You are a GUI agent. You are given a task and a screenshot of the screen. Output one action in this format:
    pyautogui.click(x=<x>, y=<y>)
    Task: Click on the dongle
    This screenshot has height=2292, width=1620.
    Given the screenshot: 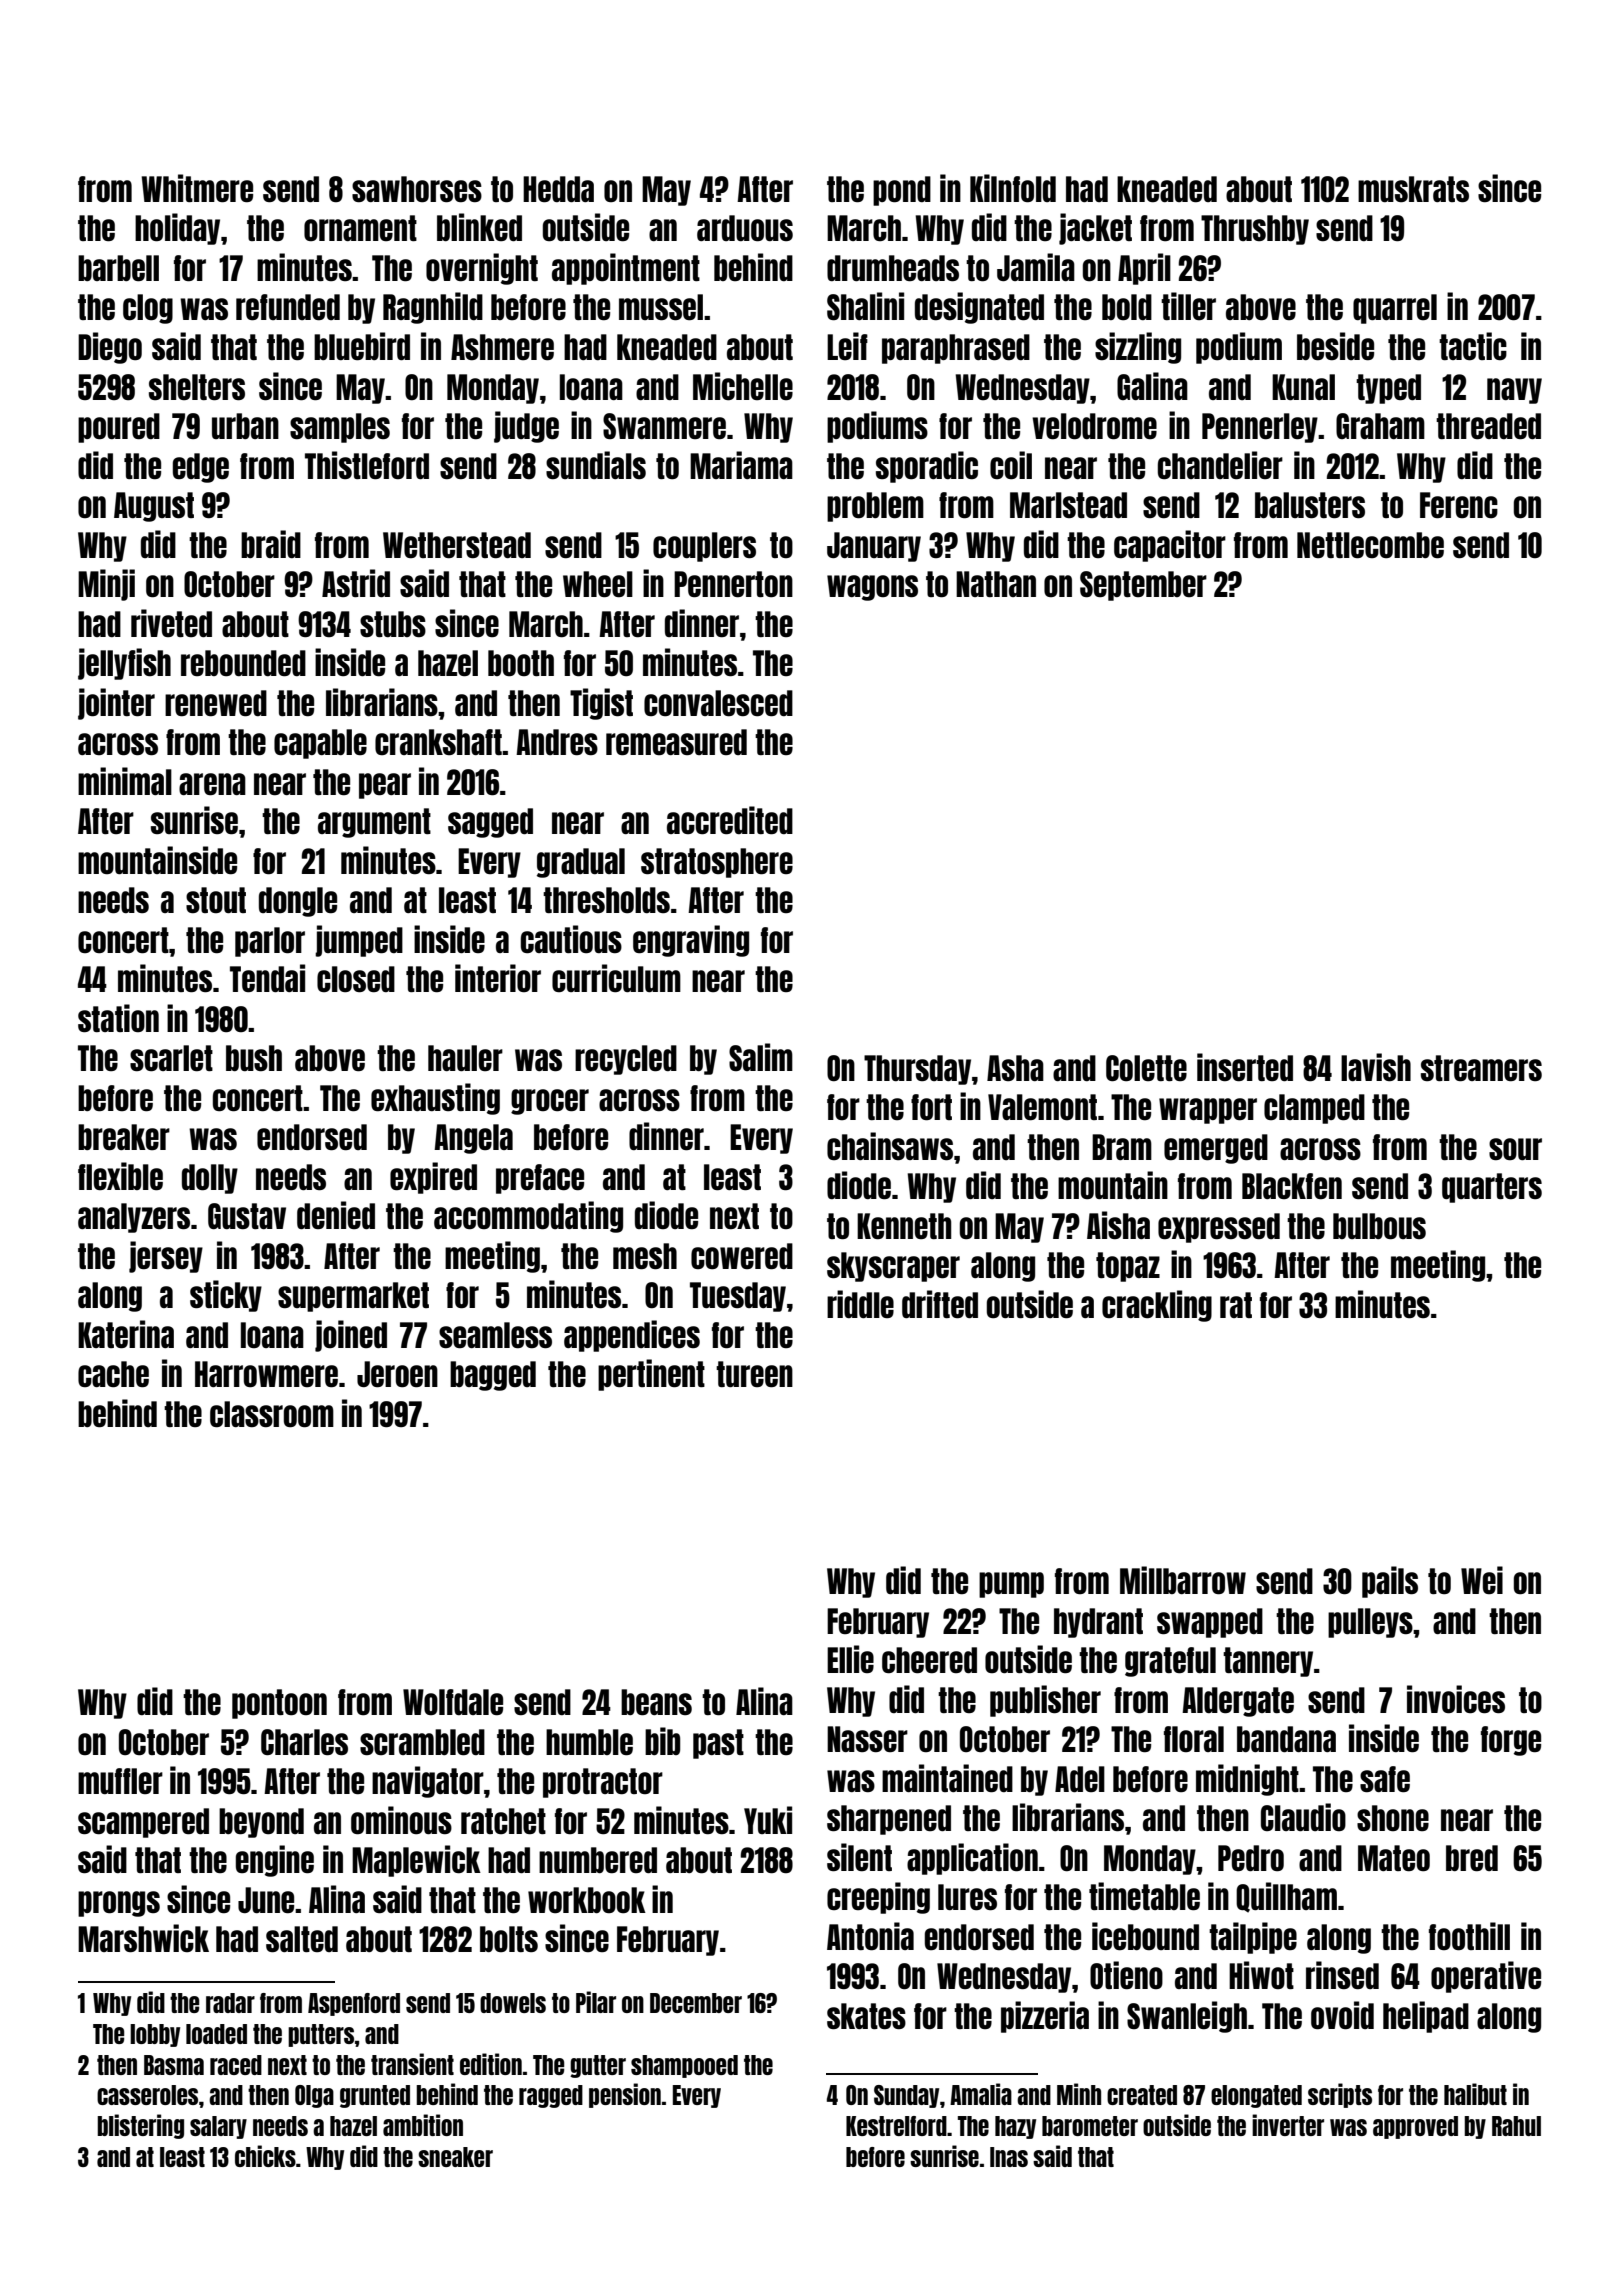 What is the action you would take?
    pyautogui.click(x=298, y=902)
